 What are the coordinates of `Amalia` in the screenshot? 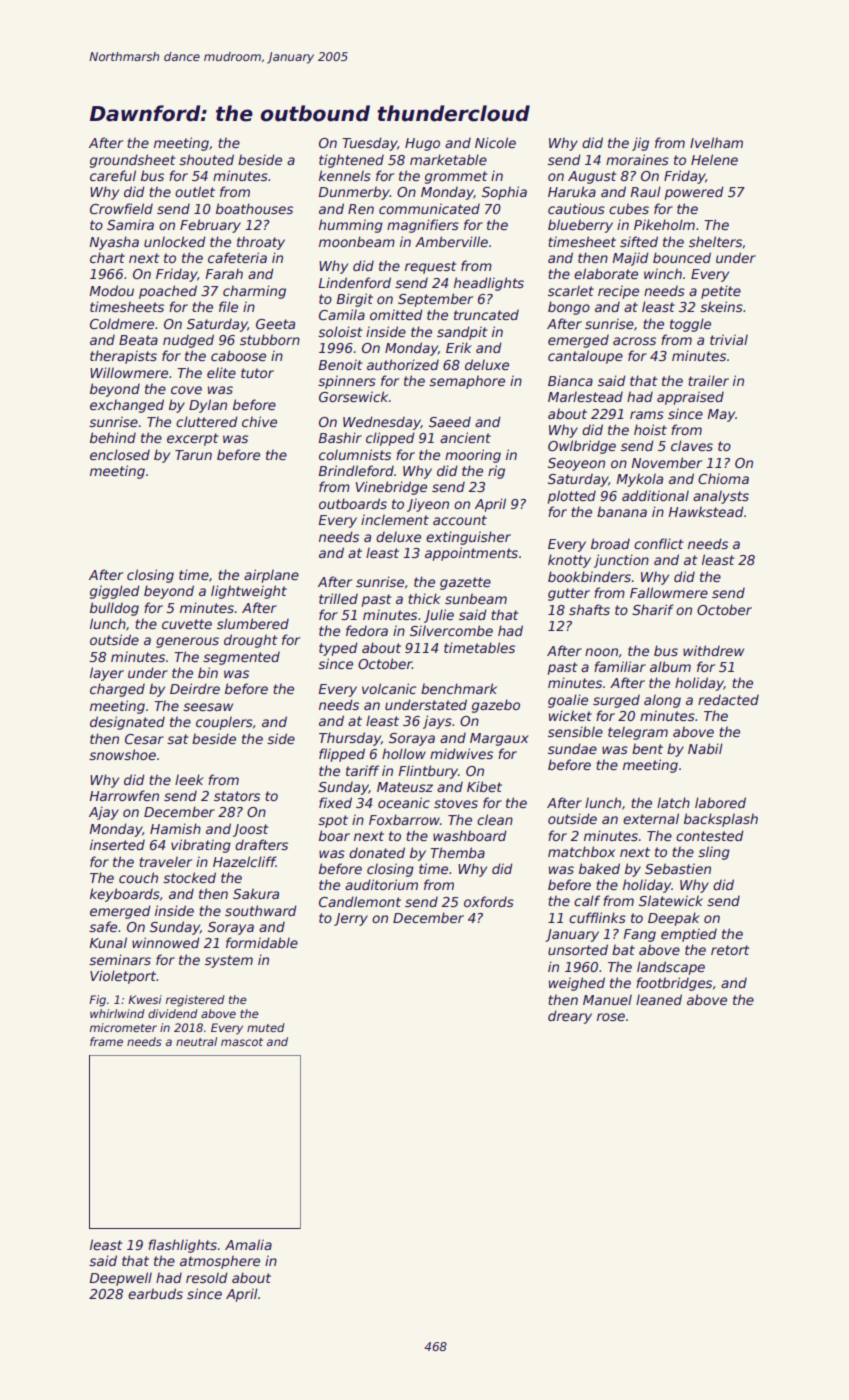 It's located at (248, 1244).
